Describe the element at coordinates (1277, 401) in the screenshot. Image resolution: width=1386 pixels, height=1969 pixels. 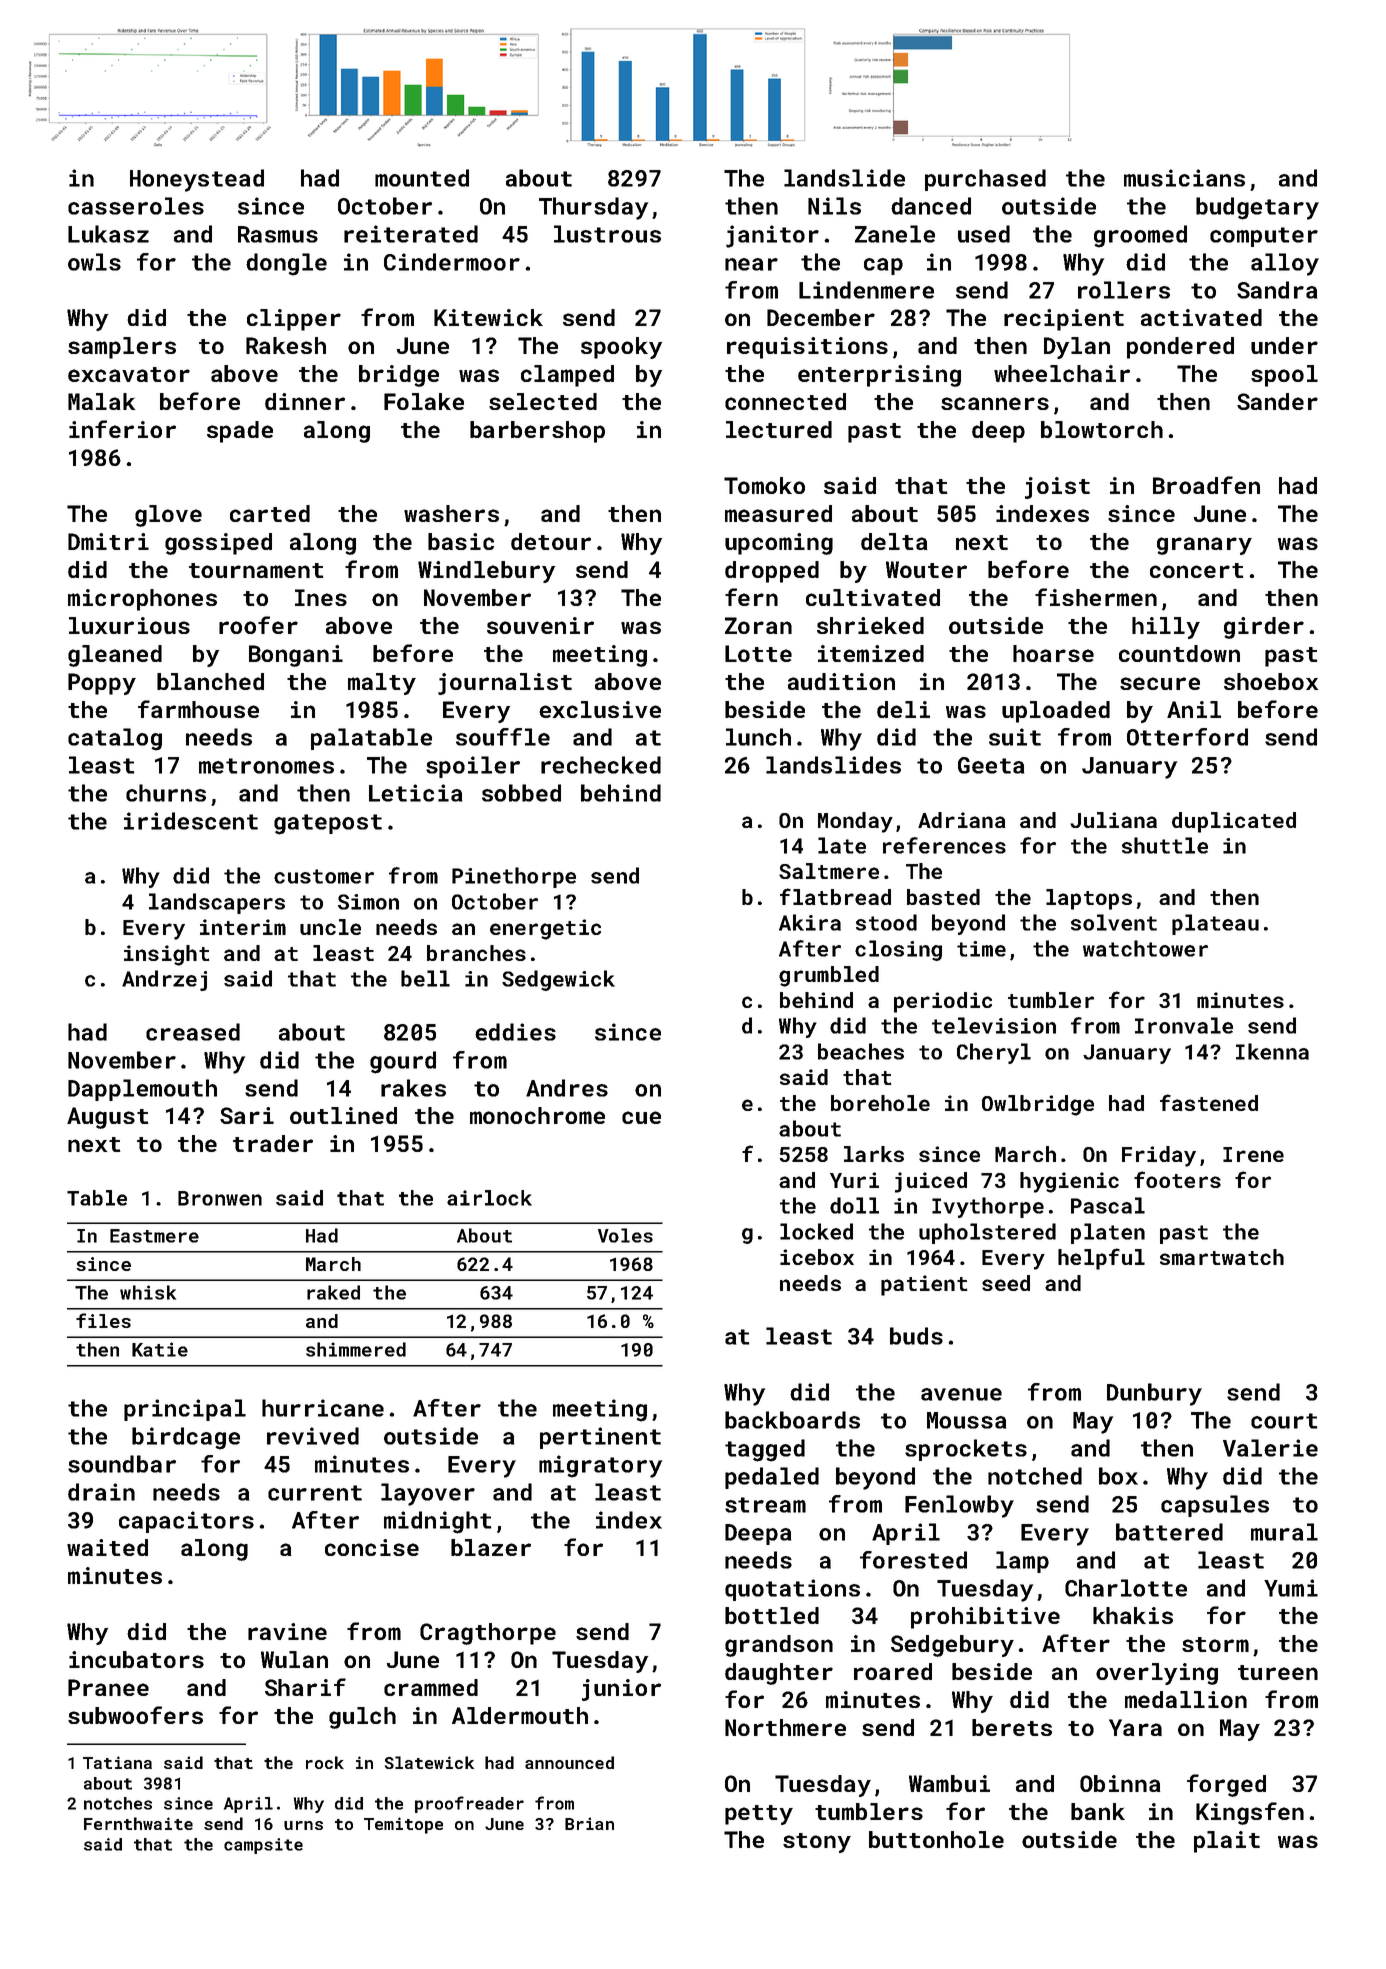
I see `Sander` at that location.
